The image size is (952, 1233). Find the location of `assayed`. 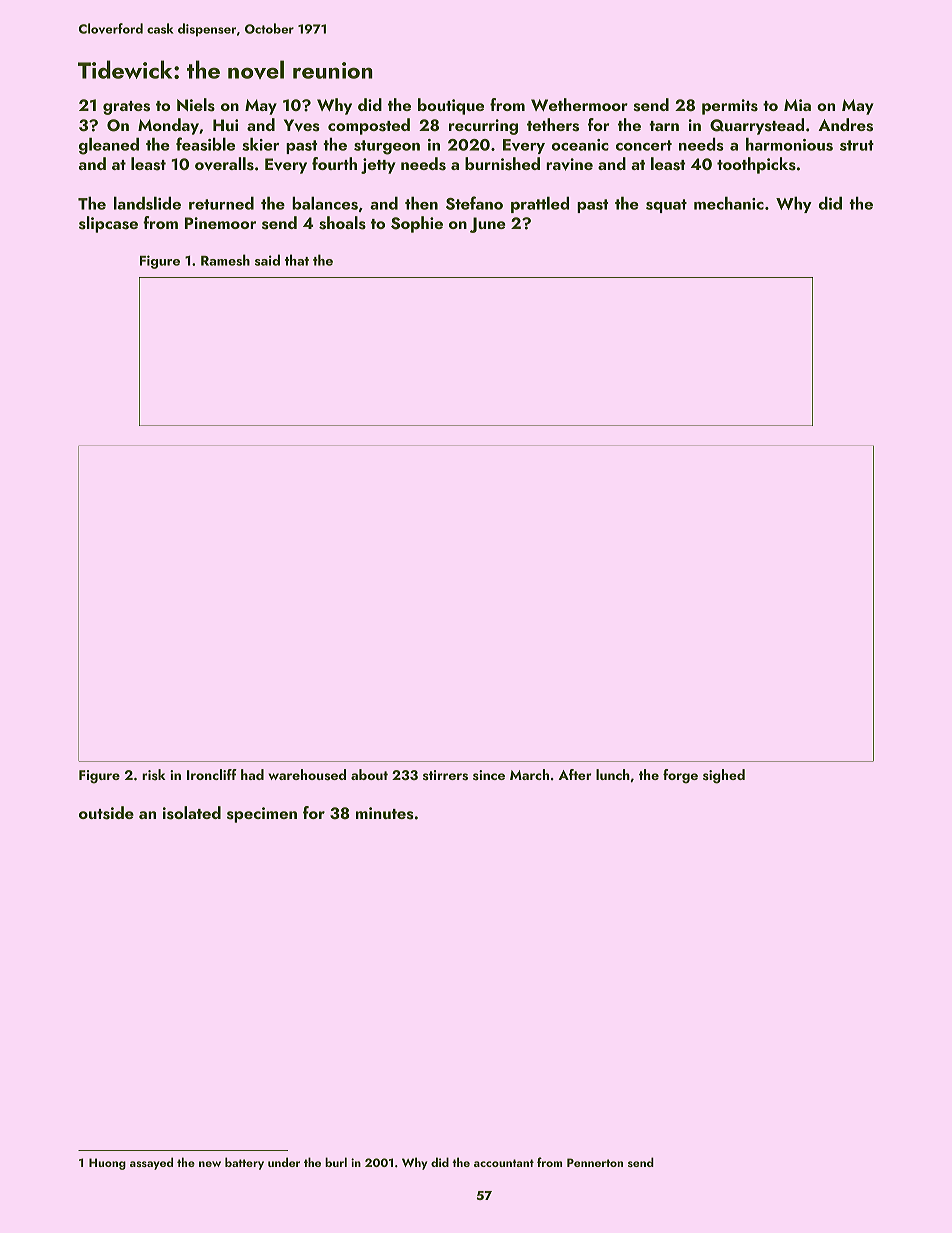

assayed is located at coordinates (151, 1163).
